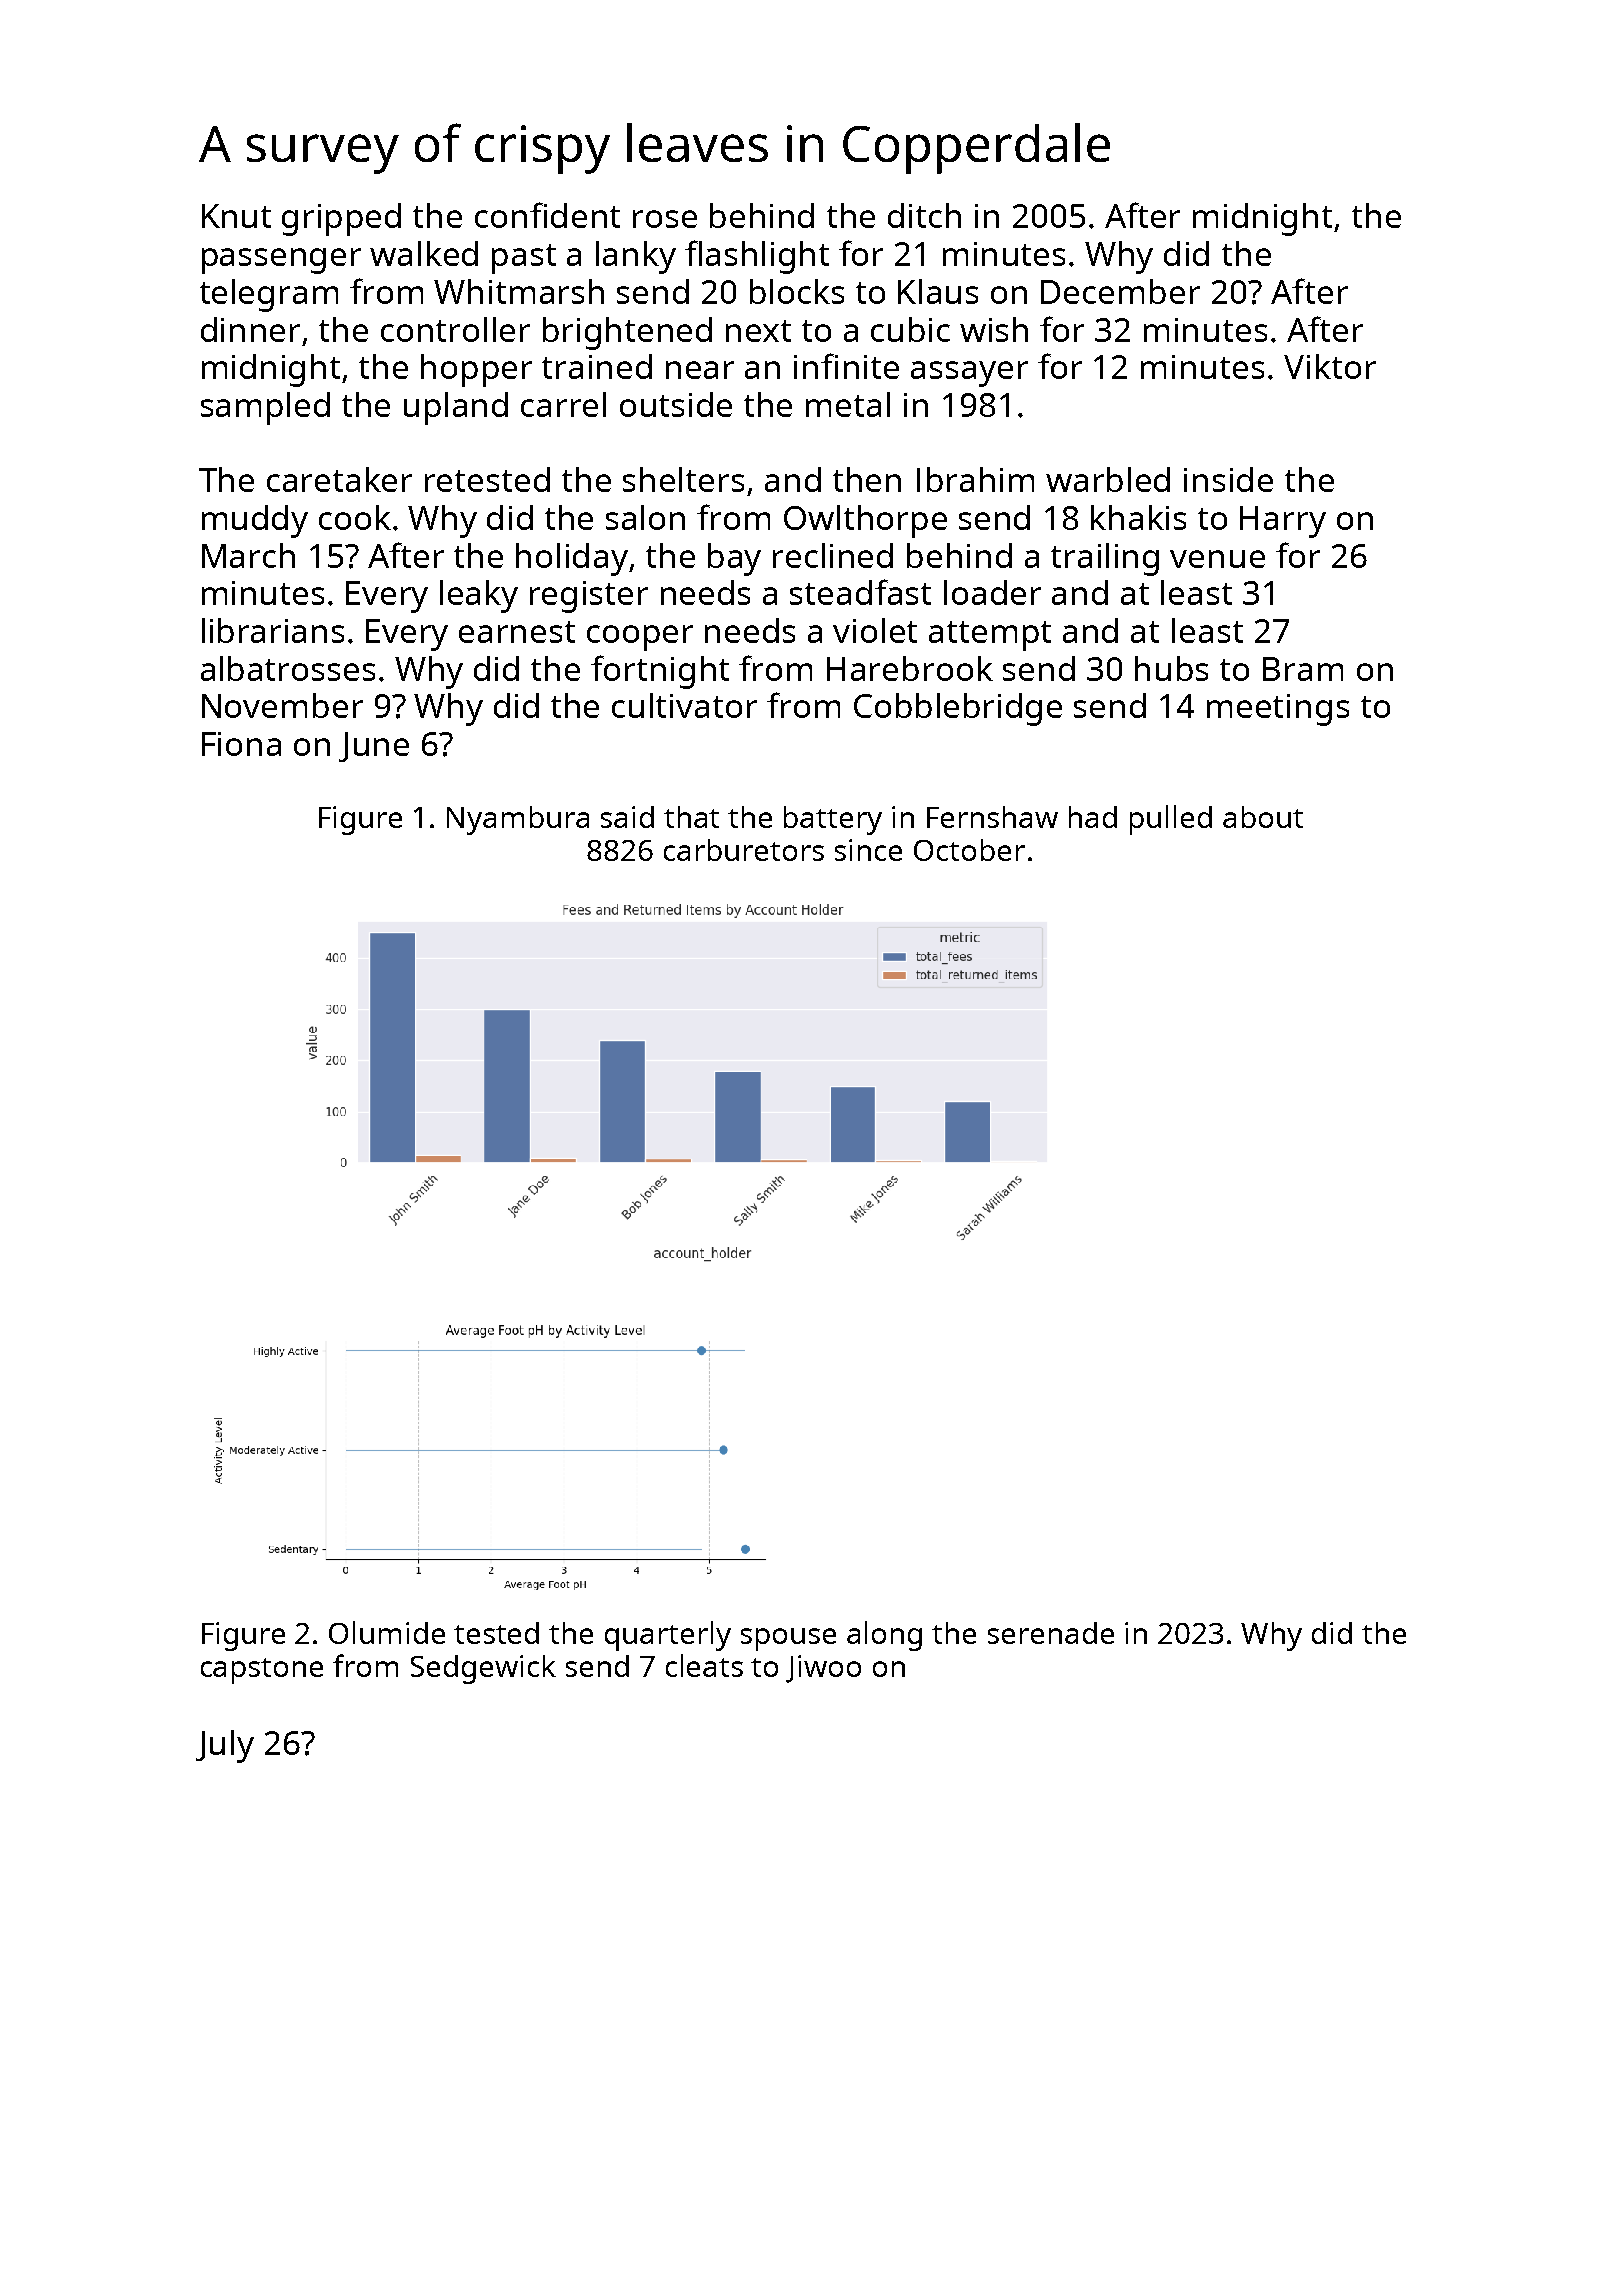 This page has width=1620, height=2292. What do you see at coordinates (236, 216) in the page?
I see `Knut` at bounding box center [236, 216].
